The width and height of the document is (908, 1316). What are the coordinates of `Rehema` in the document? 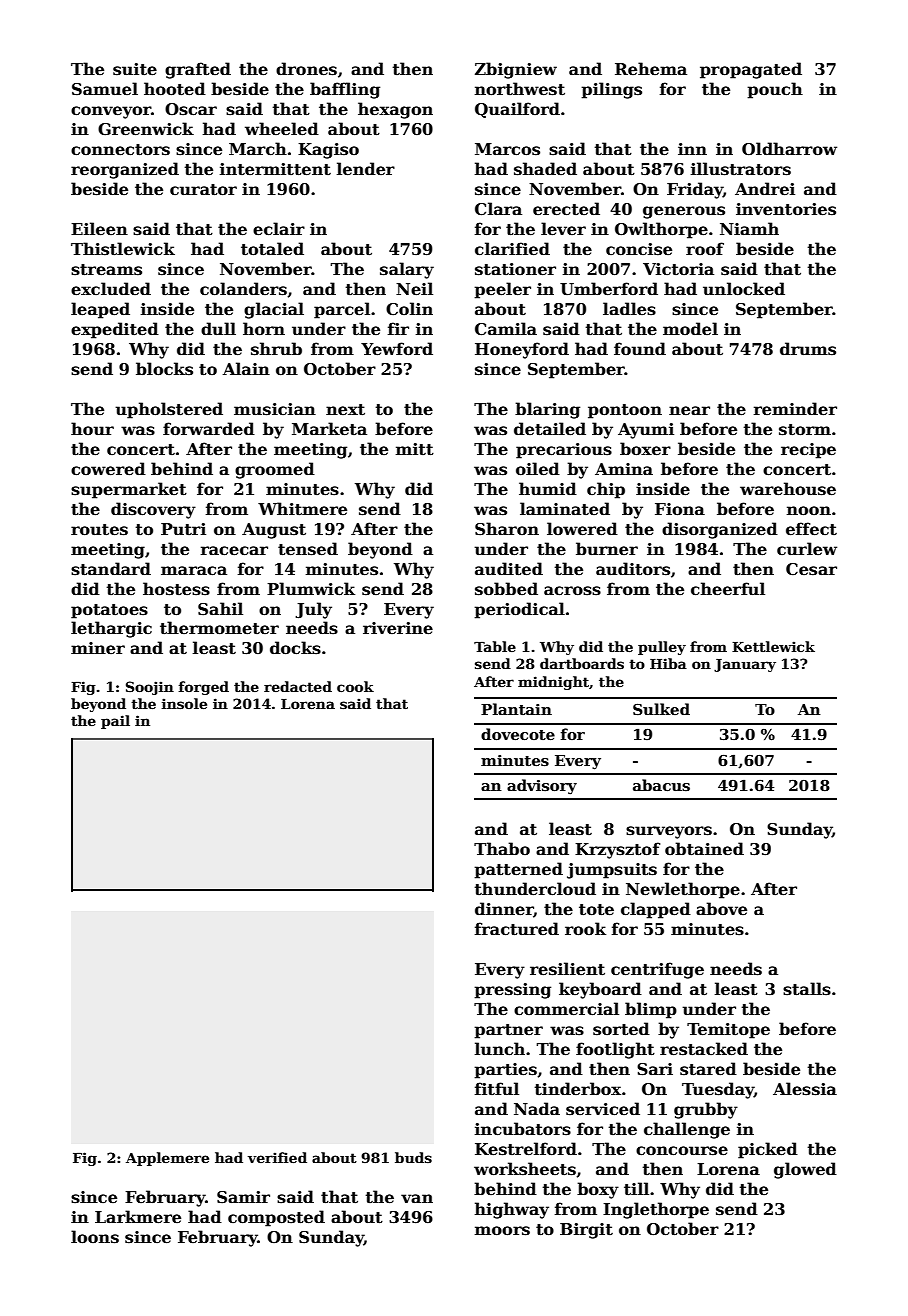 It's located at (651, 69).
